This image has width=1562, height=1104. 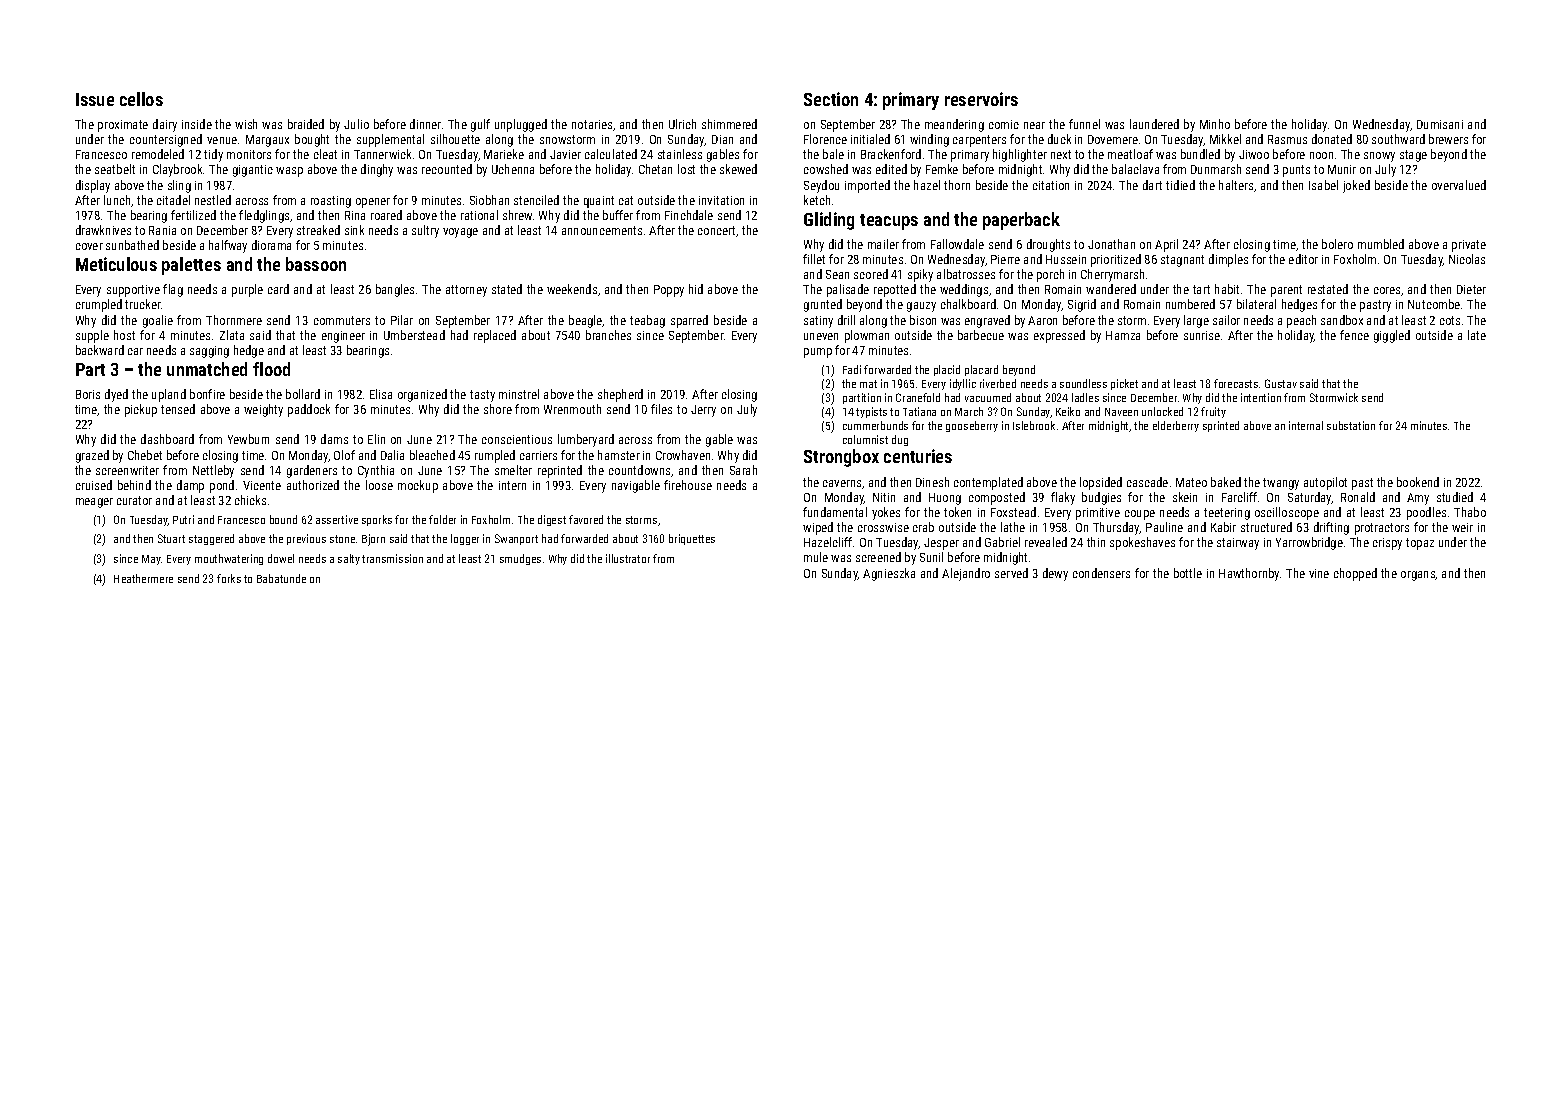 What do you see at coordinates (592, 124) in the image?
I see `notaries` at bounding box center [592, 124].
